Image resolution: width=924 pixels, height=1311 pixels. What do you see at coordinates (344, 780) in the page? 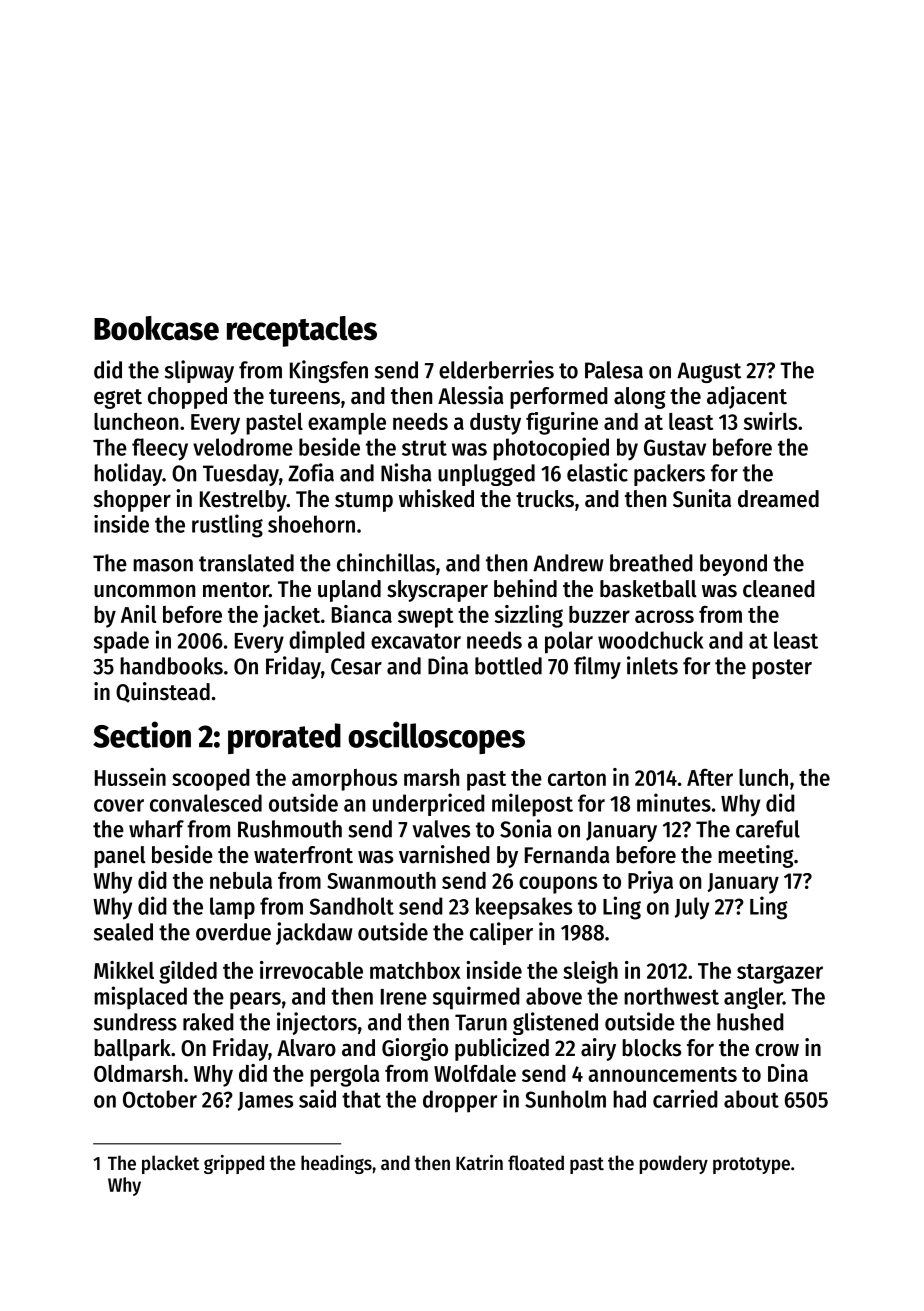
I see `amorphous` at bounding box center [344, 780].
